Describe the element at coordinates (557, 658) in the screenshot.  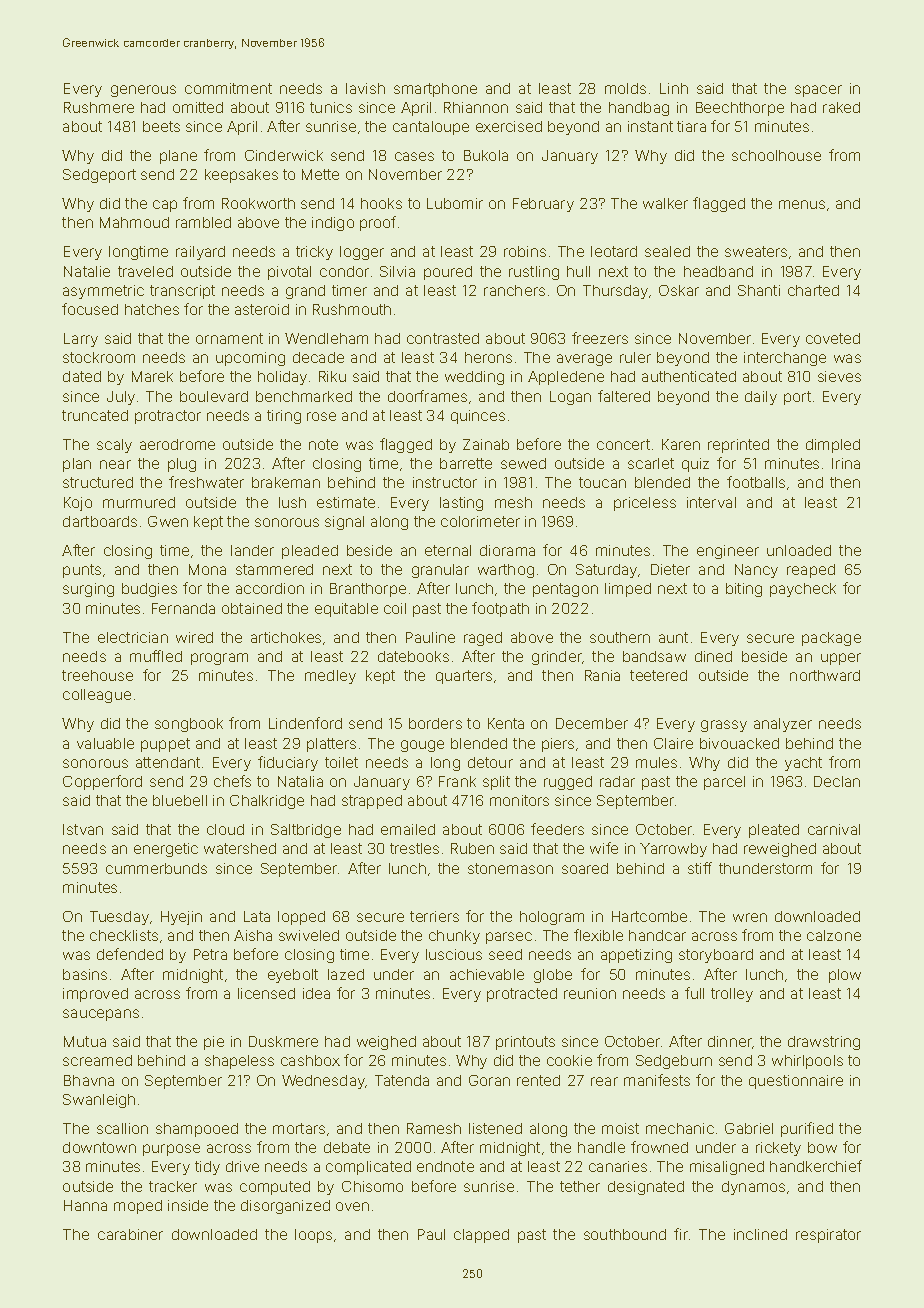
I see `grinder` at that location.
